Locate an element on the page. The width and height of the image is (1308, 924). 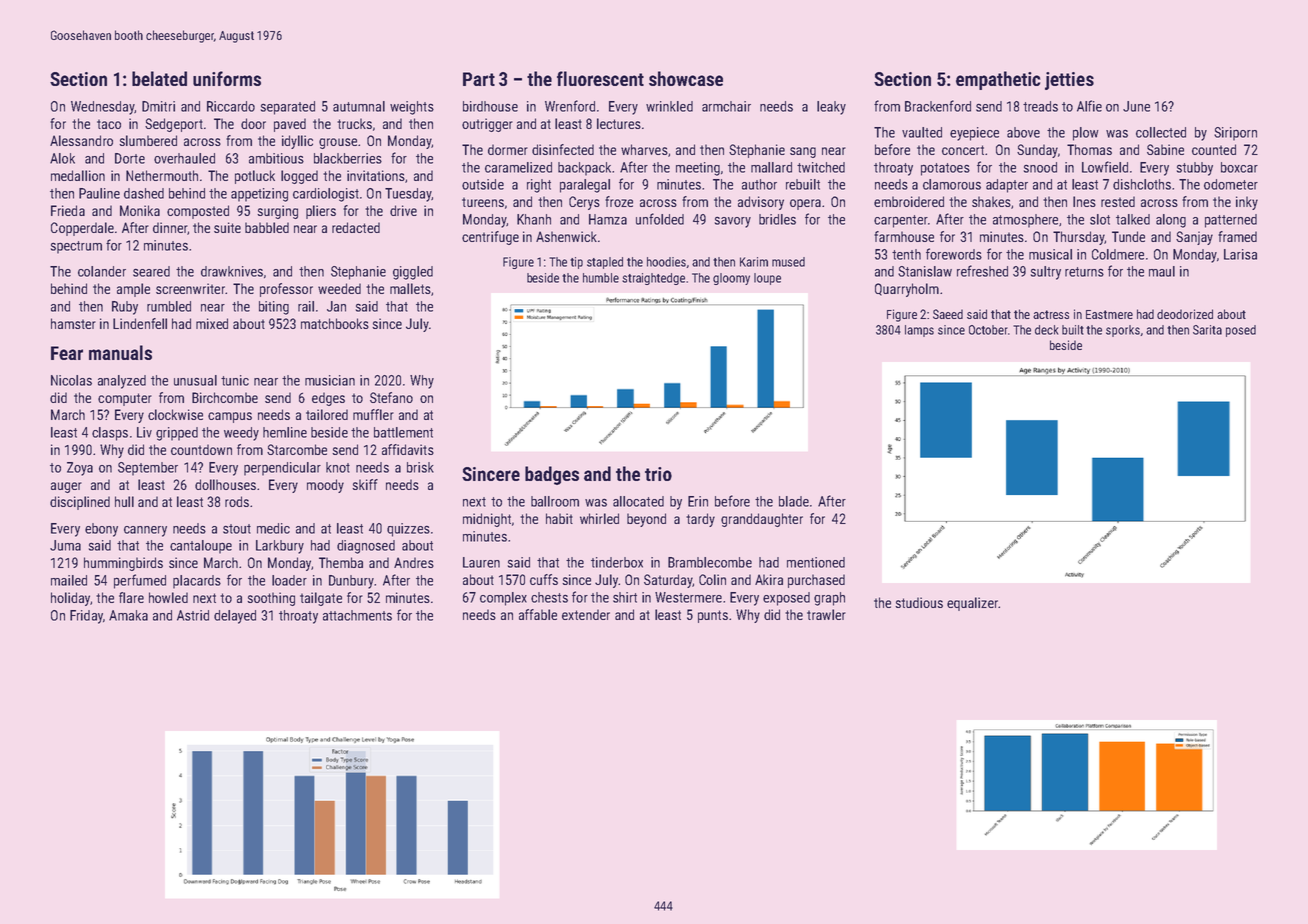
Stefano is located at coordinates (391, 397).
